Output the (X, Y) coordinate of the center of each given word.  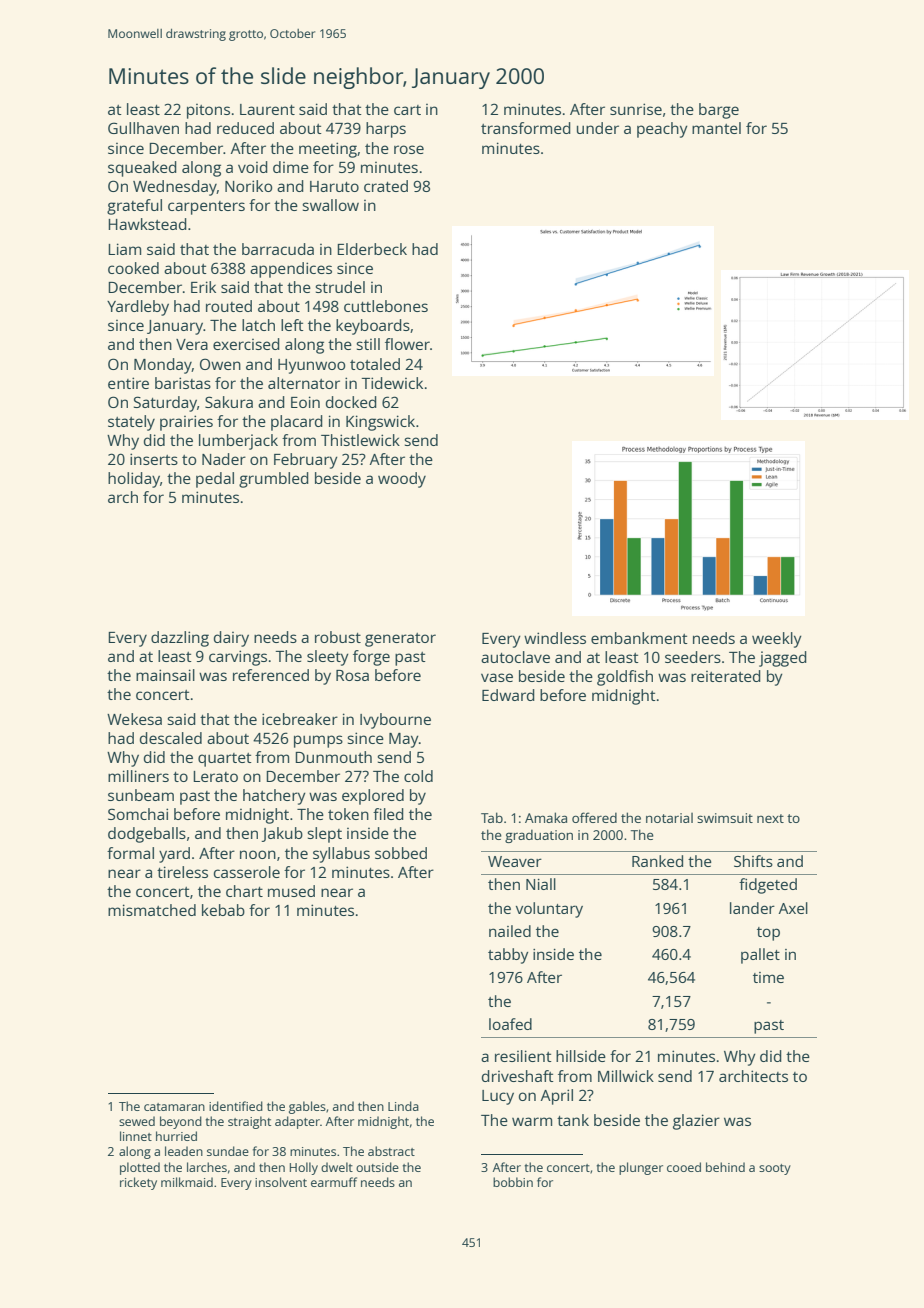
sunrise (636, 109)
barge (719, 111)
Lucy (498, 1097)
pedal (215, 480)
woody (402, 480)
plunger (641, 1168)
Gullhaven (143, 128)
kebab (223, 910)
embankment (639, 638)
